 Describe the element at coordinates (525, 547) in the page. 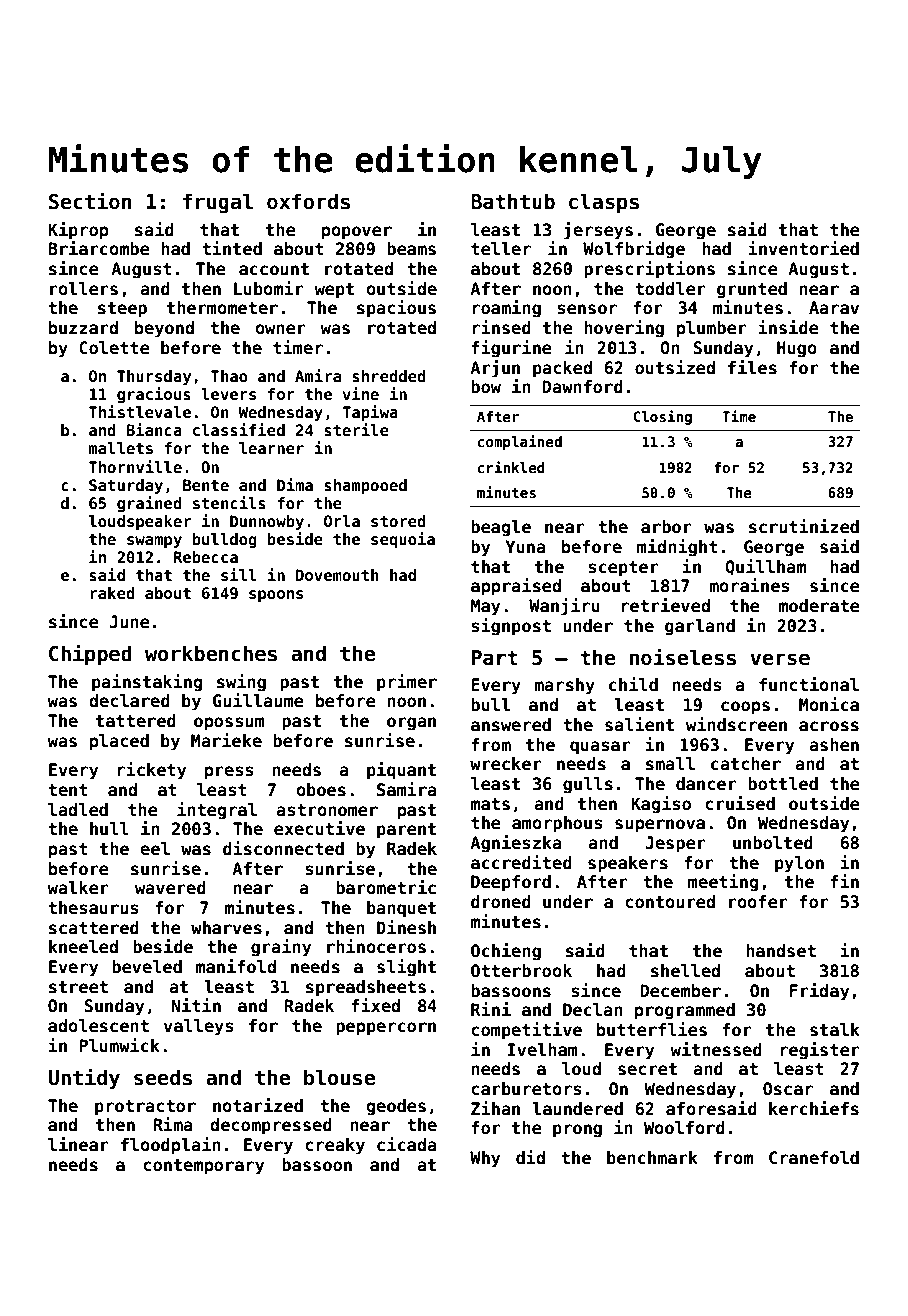

I see `Yuna` at that location.
